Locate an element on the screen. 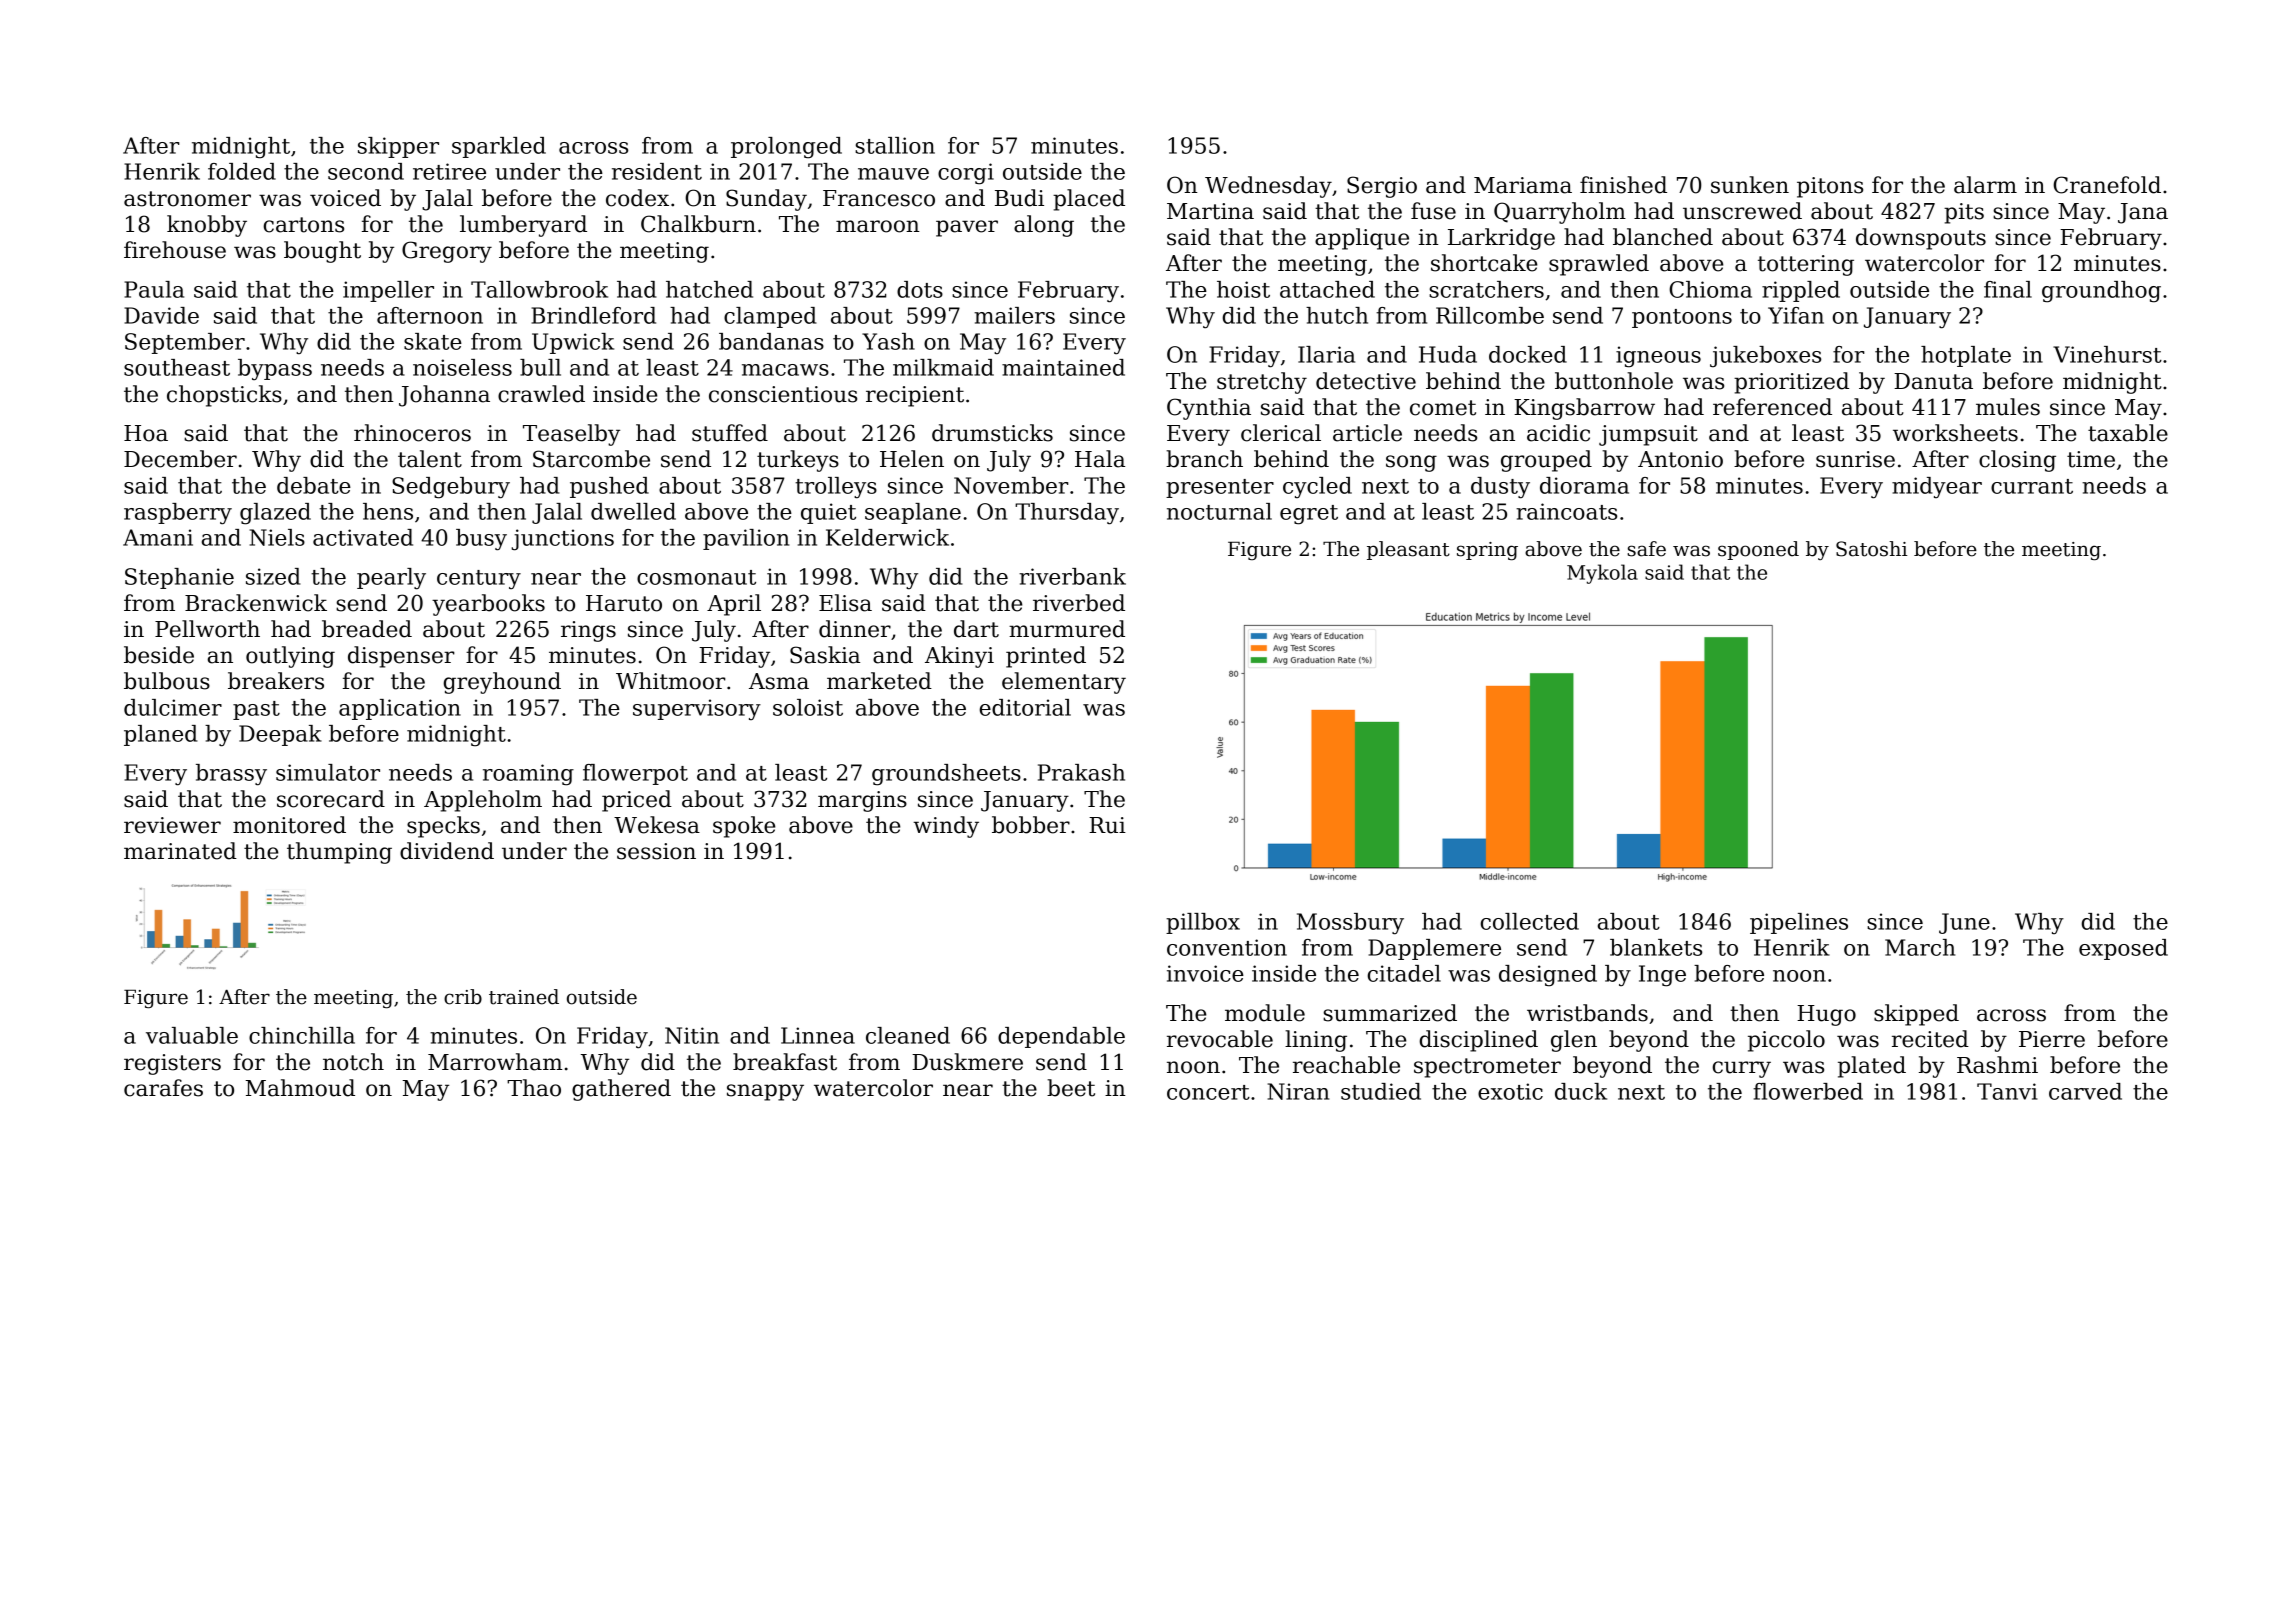 This screenshot has width=2292, height=1620. pipelines is located at coordinates (1799, 923).
